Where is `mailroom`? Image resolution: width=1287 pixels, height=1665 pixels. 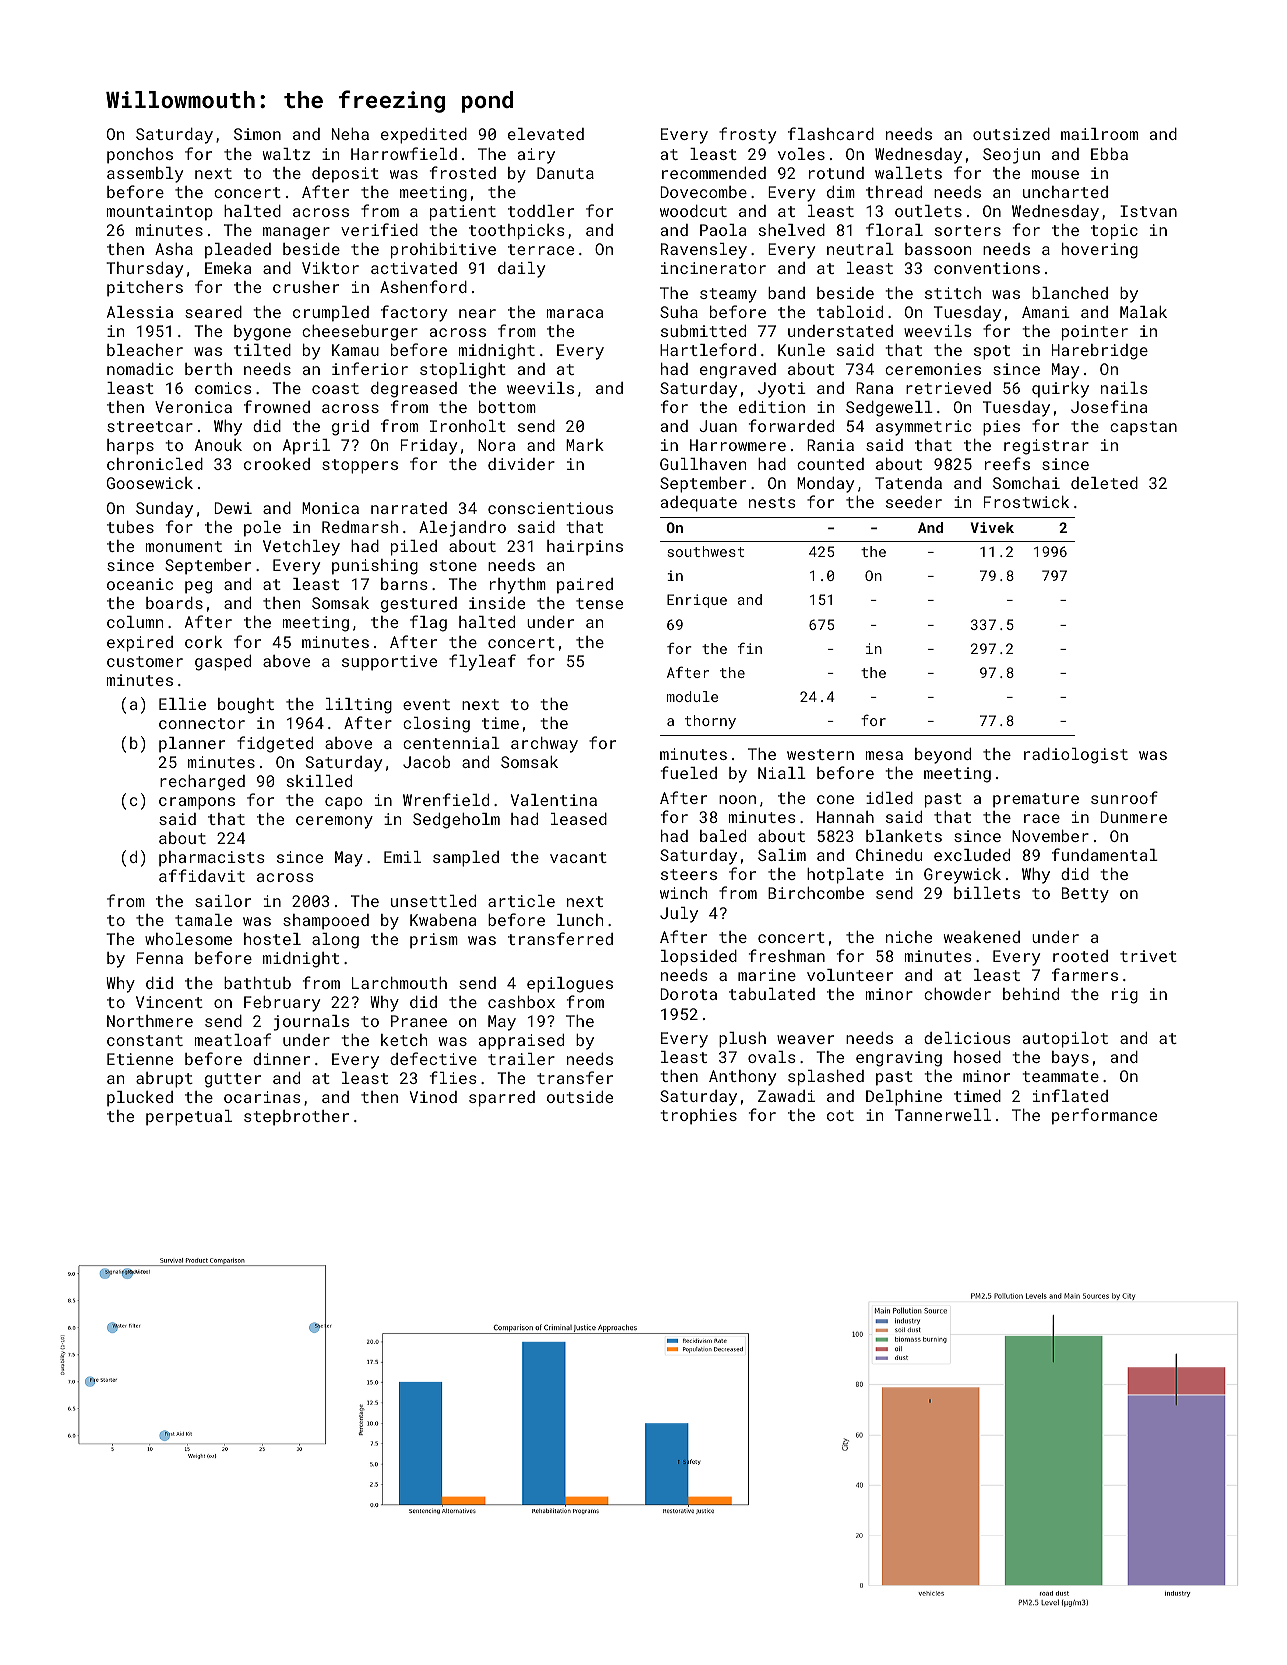
mailroom is located at coordinates (1099, 134).
